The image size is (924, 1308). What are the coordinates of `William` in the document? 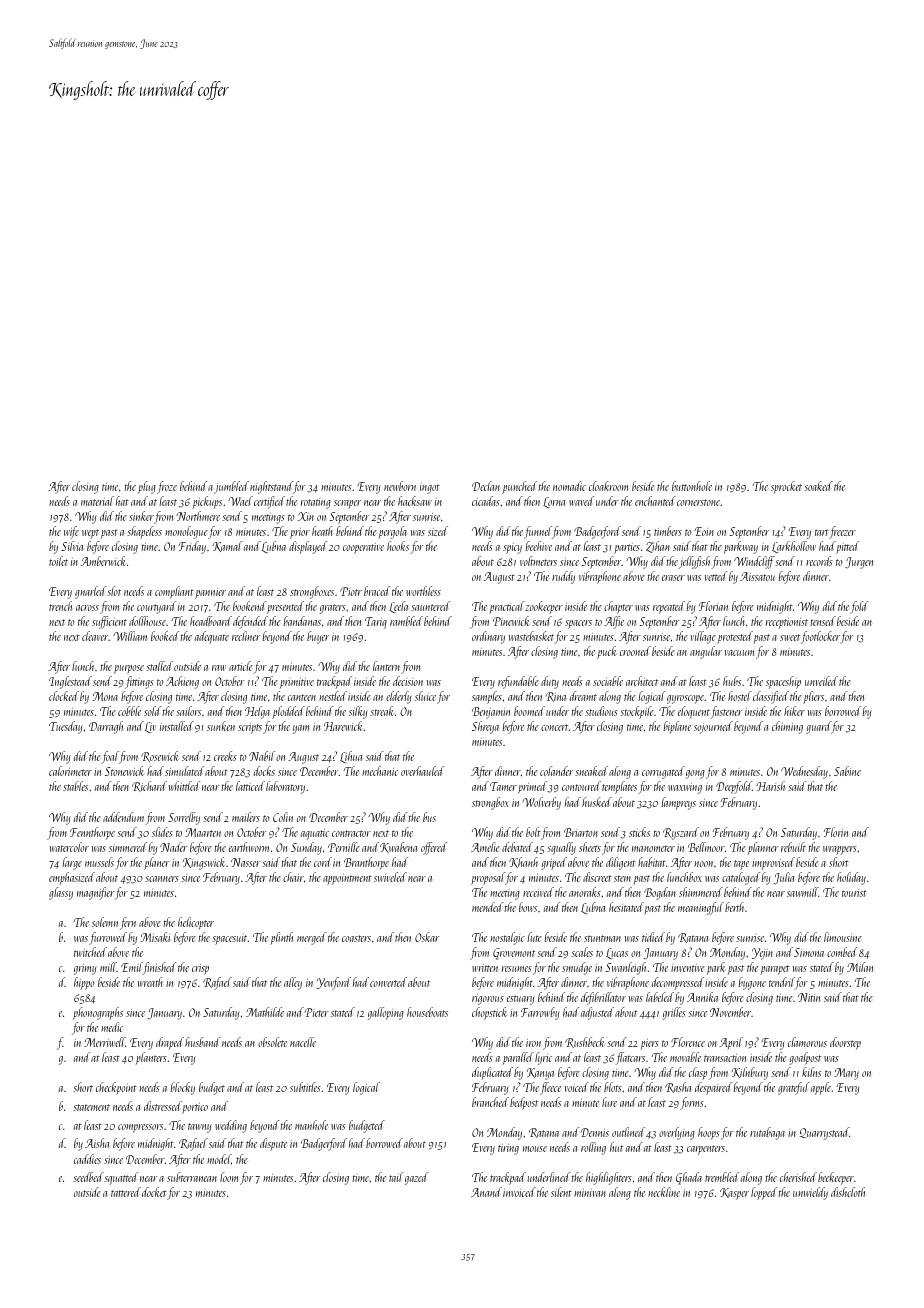 It's located at (130, 636).
